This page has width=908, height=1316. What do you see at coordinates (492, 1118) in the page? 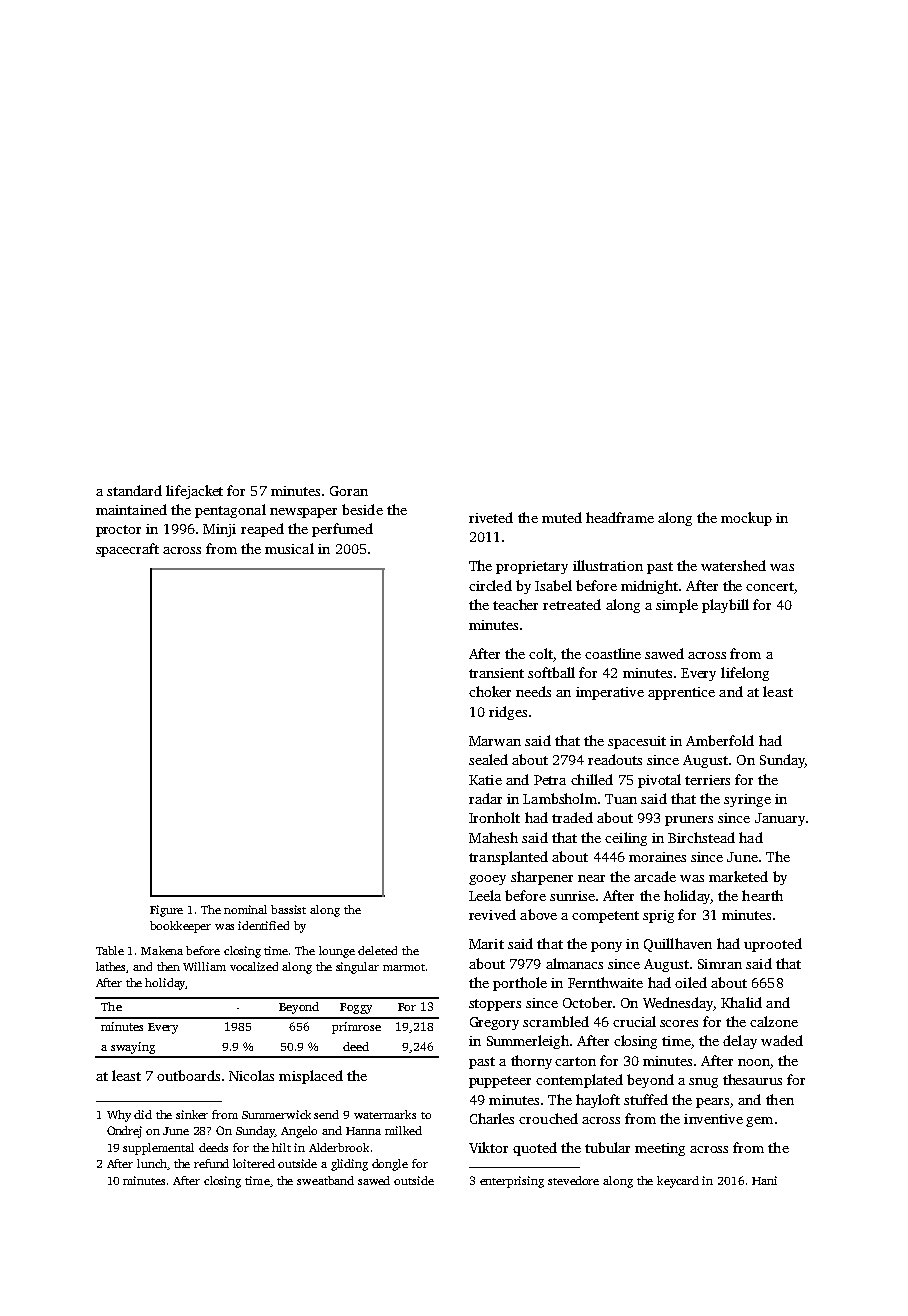
I see `Charles` at bounding box center [492, 1118].
